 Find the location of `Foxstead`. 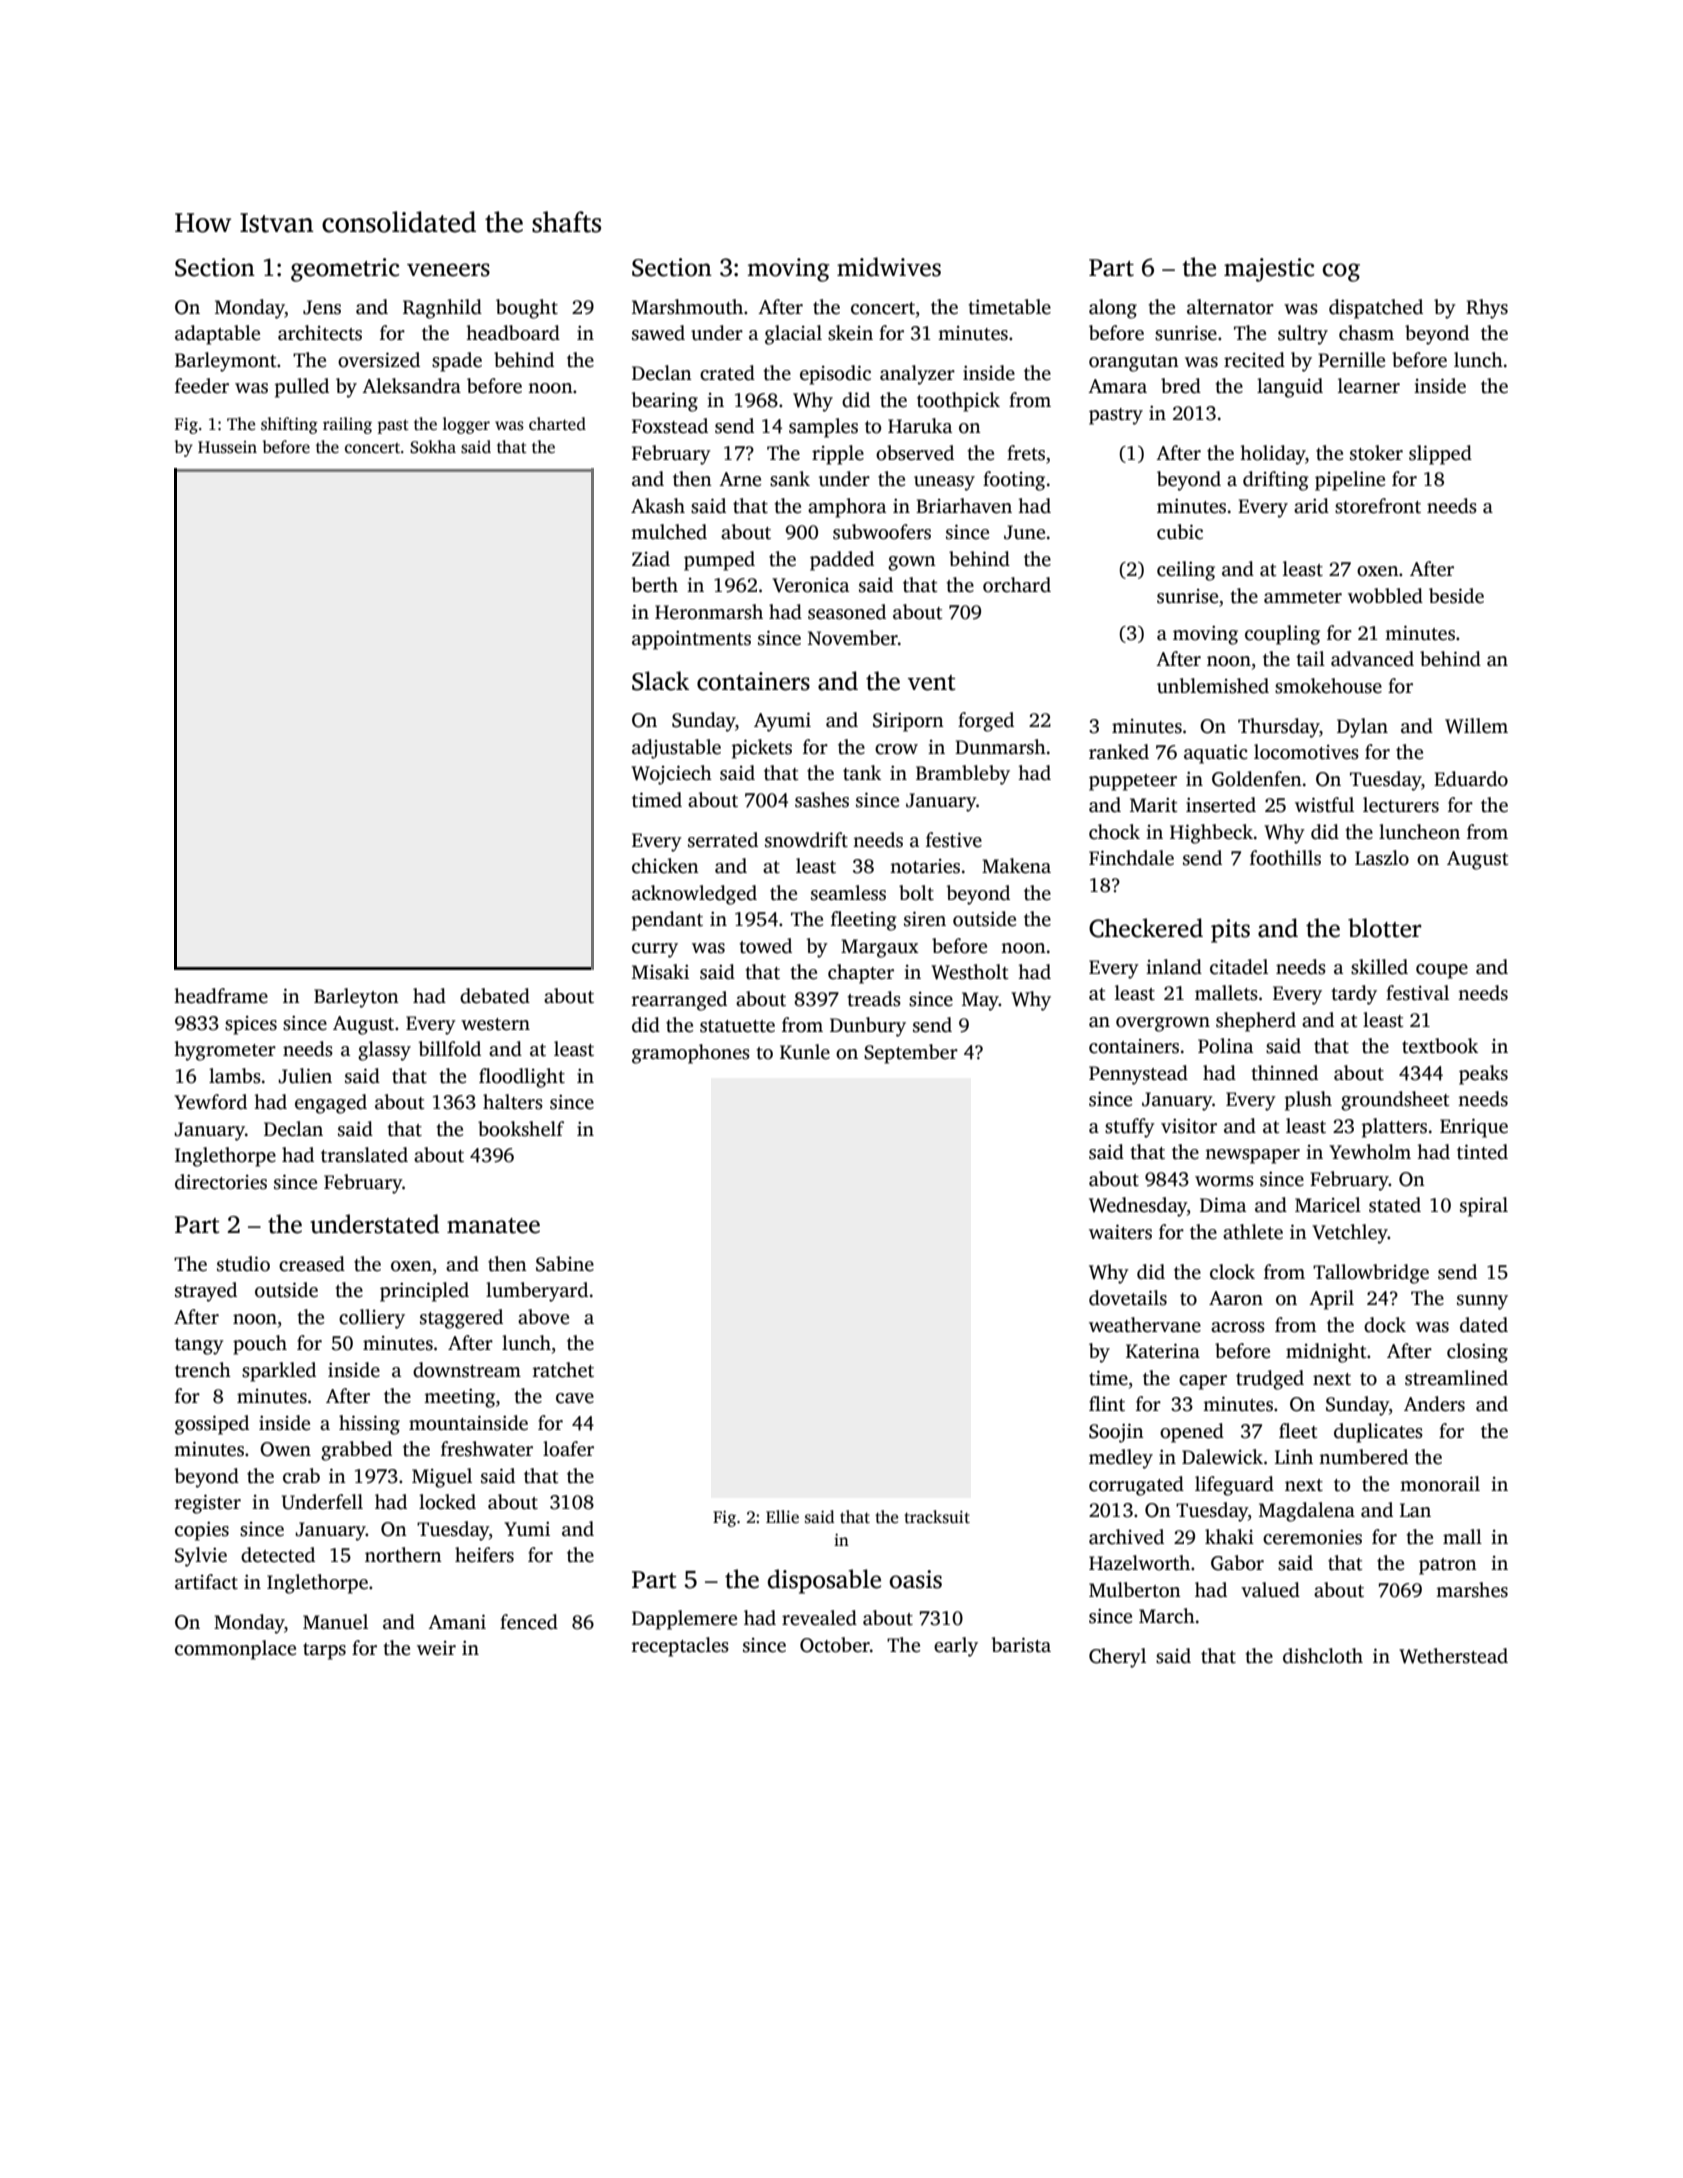

Foxstead is located at coordinates (670, 426).
